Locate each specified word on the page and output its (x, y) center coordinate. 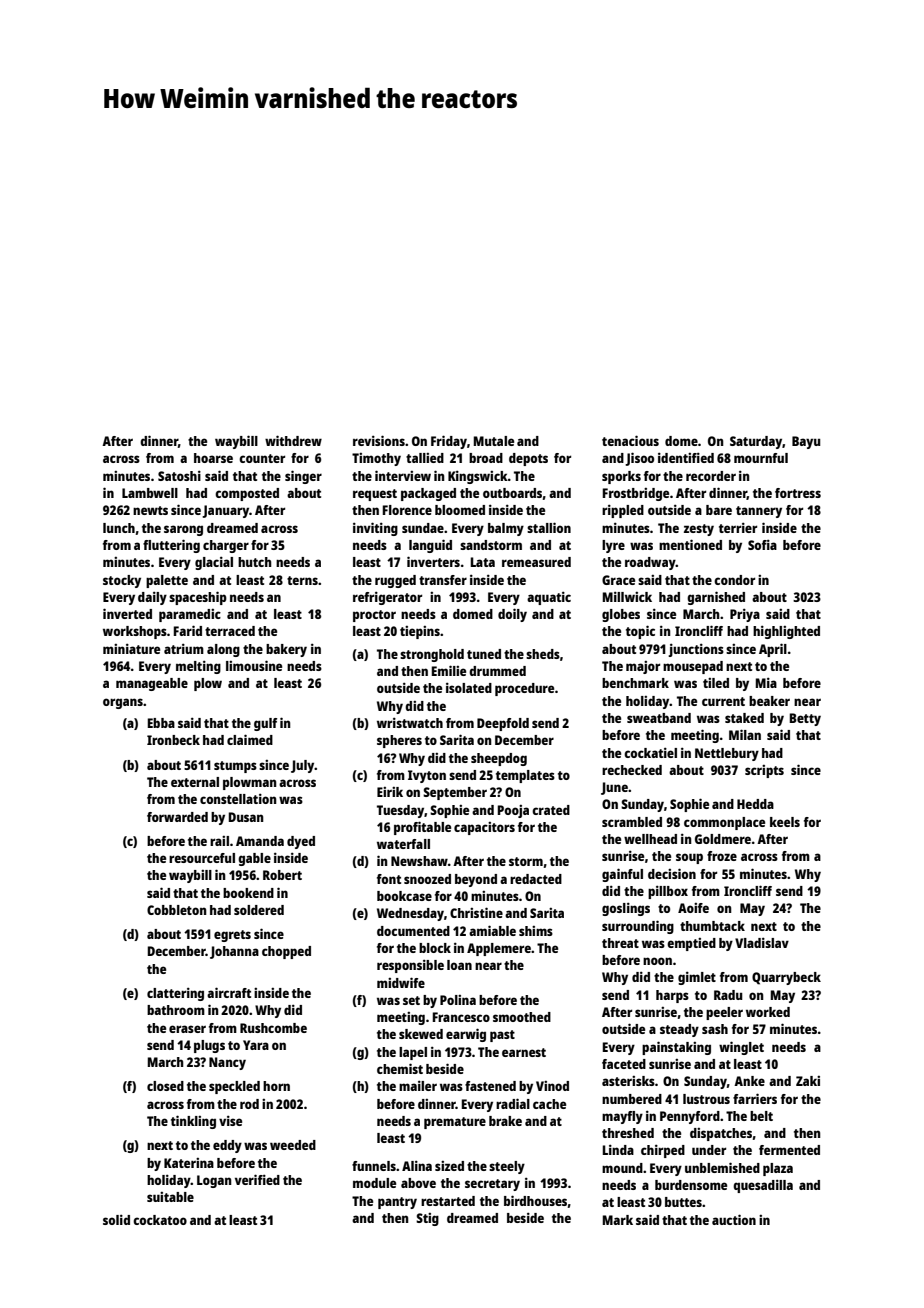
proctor (374, 616)
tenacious (630, 440)
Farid (188, 630)
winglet (741, 1048)
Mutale (494, 441)
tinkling (193, 1122)
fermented (789, 1150)
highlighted (786, 632)
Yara (256, 1045)
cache (549, 1104)
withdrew (293, 440)
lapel (413, 1053)
